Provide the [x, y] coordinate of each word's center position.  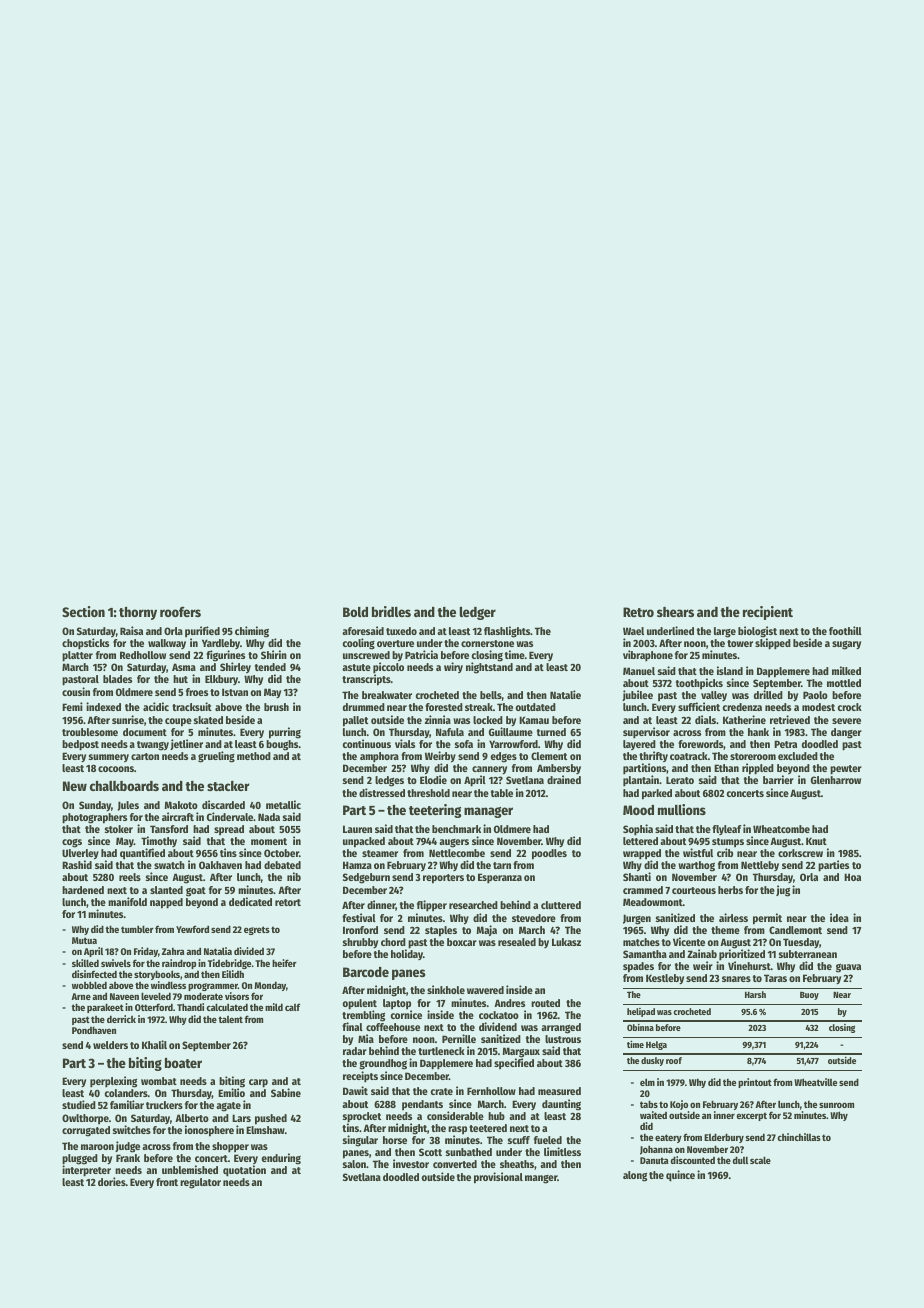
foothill [845, 630]
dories [112, 1181]
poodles [549, 854]
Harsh [755, 994]
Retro [638, 612]
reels [130, 877]
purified [202, 631]
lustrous [563, 1039]
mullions [682, 809]
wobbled [89, 985]
